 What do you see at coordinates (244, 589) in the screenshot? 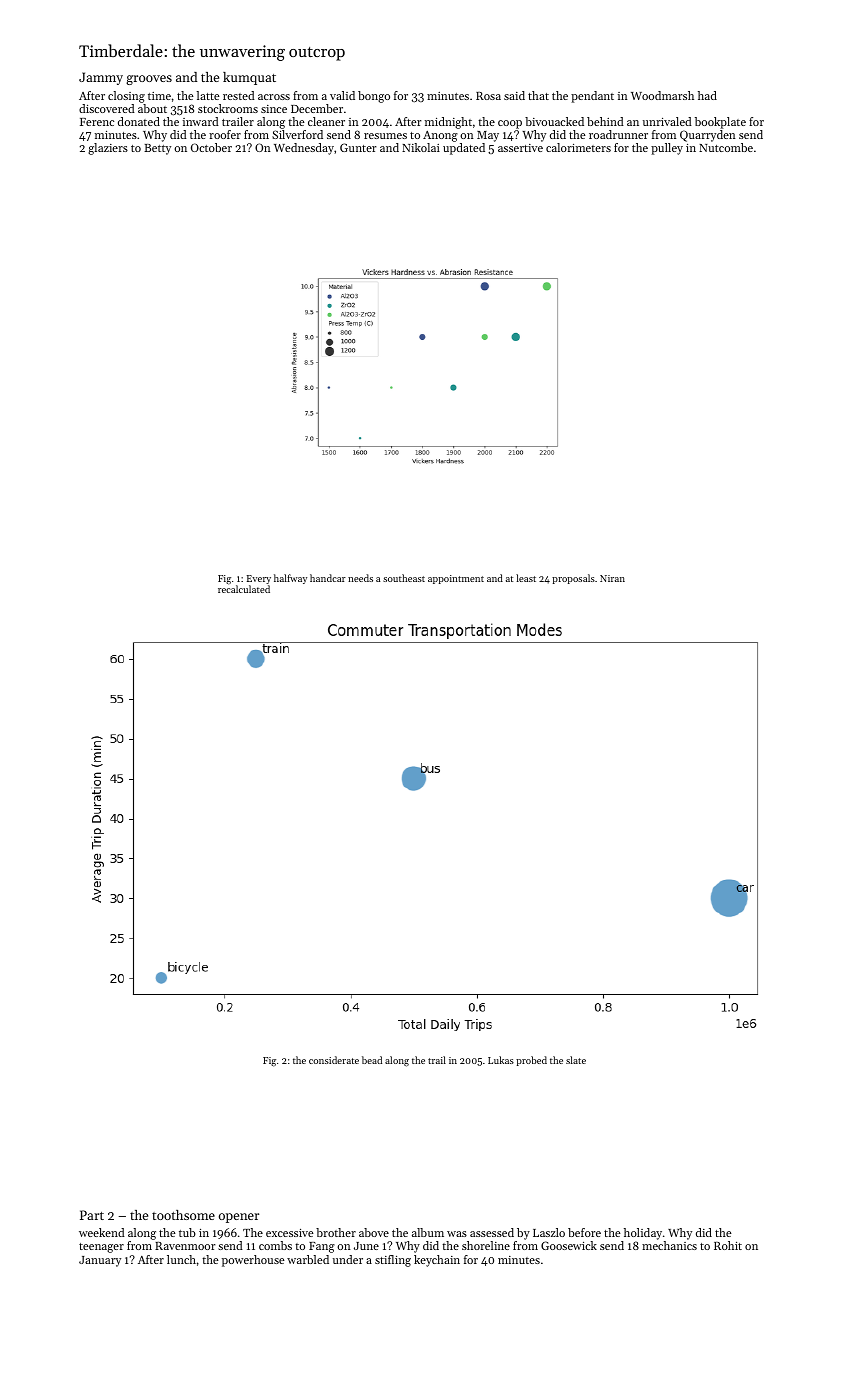
I see `recalculated` at bounding box center [244, 589].
